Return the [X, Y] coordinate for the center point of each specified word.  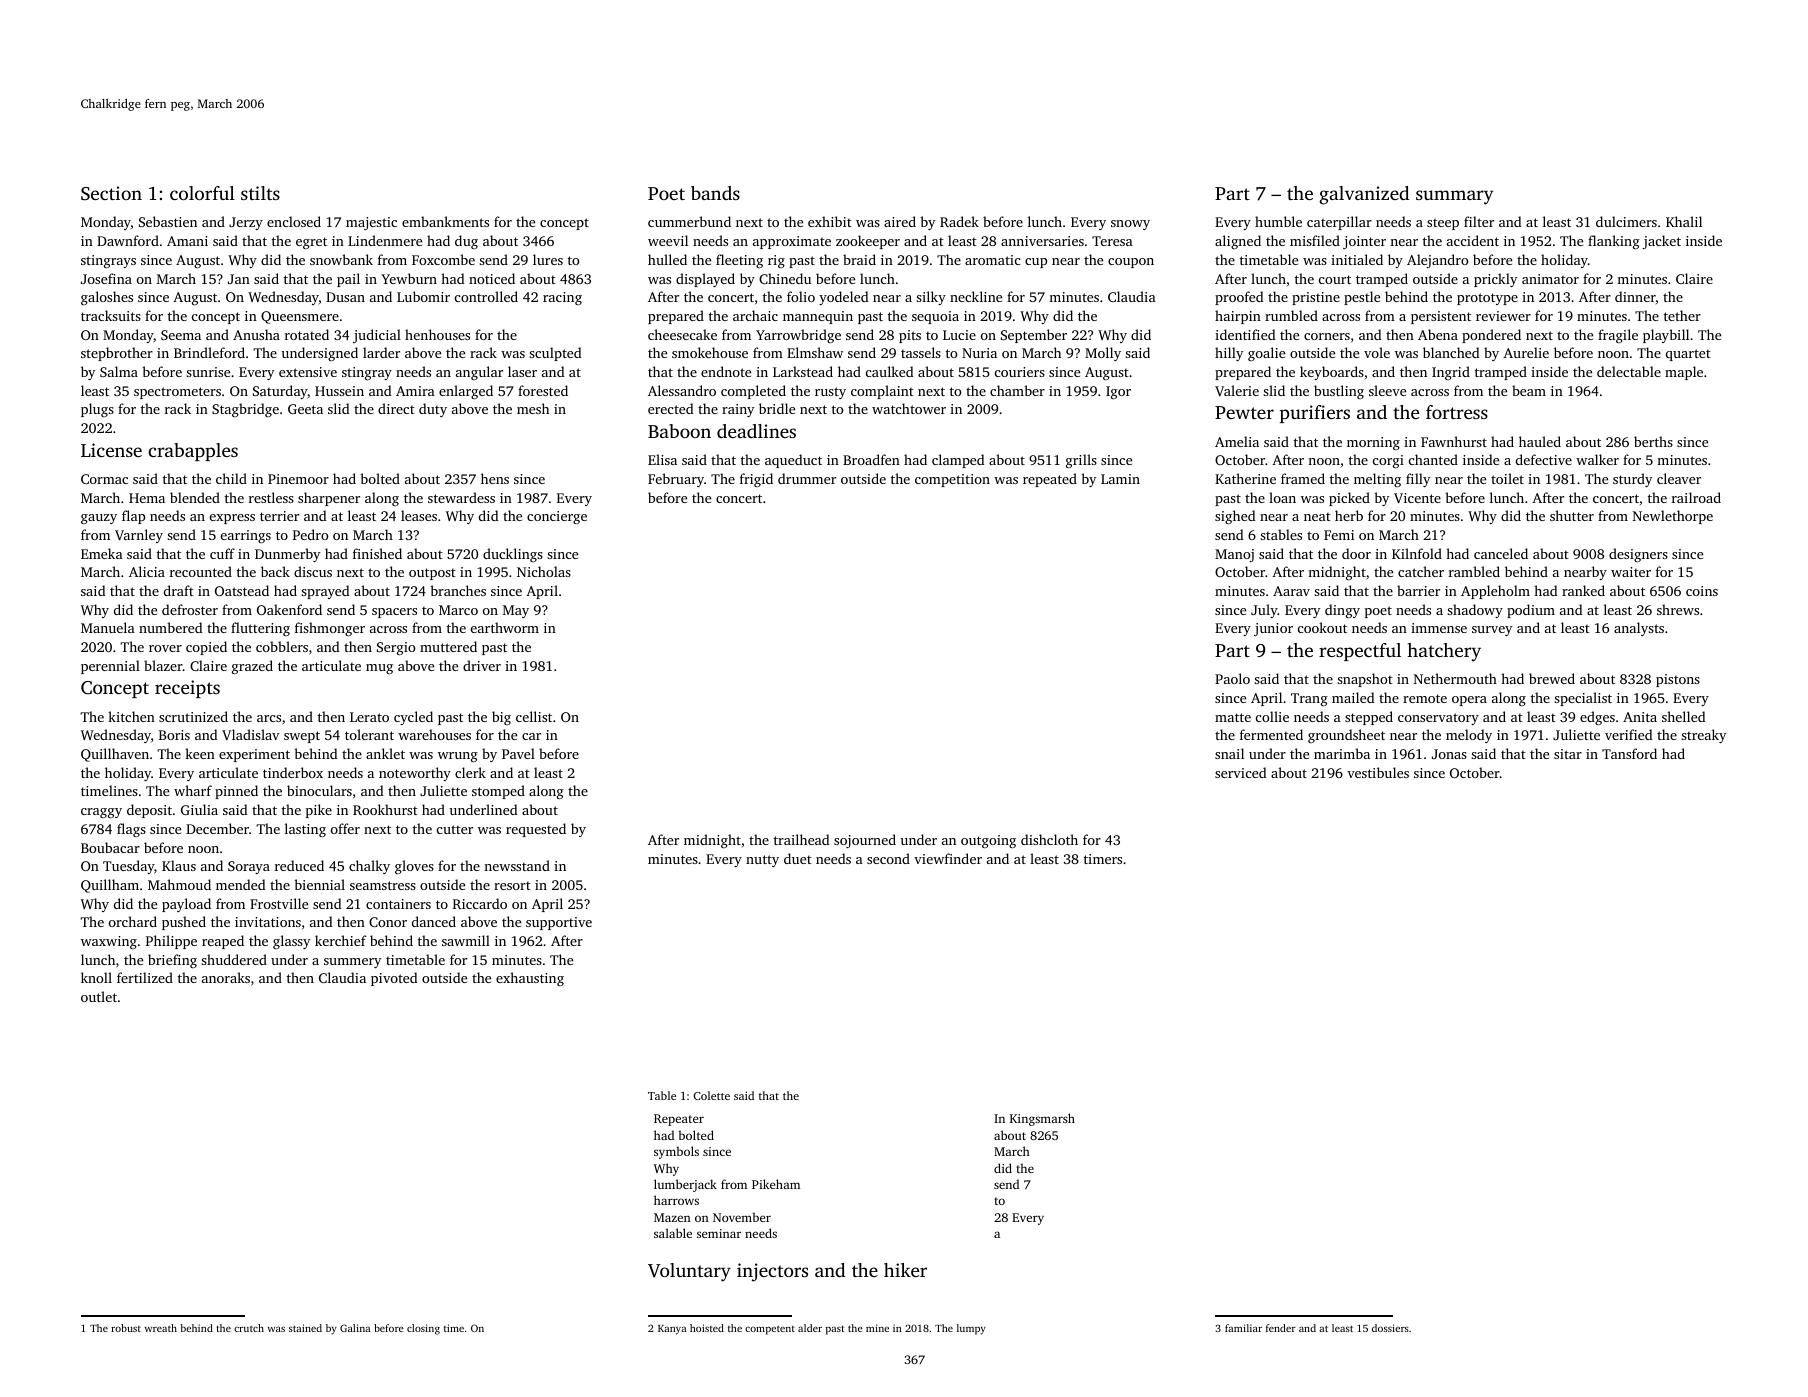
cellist [534, 716]
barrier [1418, 590]
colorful [202, 193]
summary [1454, 197]
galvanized [1364, 195]
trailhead [801, 839]
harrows [676, 1200]
